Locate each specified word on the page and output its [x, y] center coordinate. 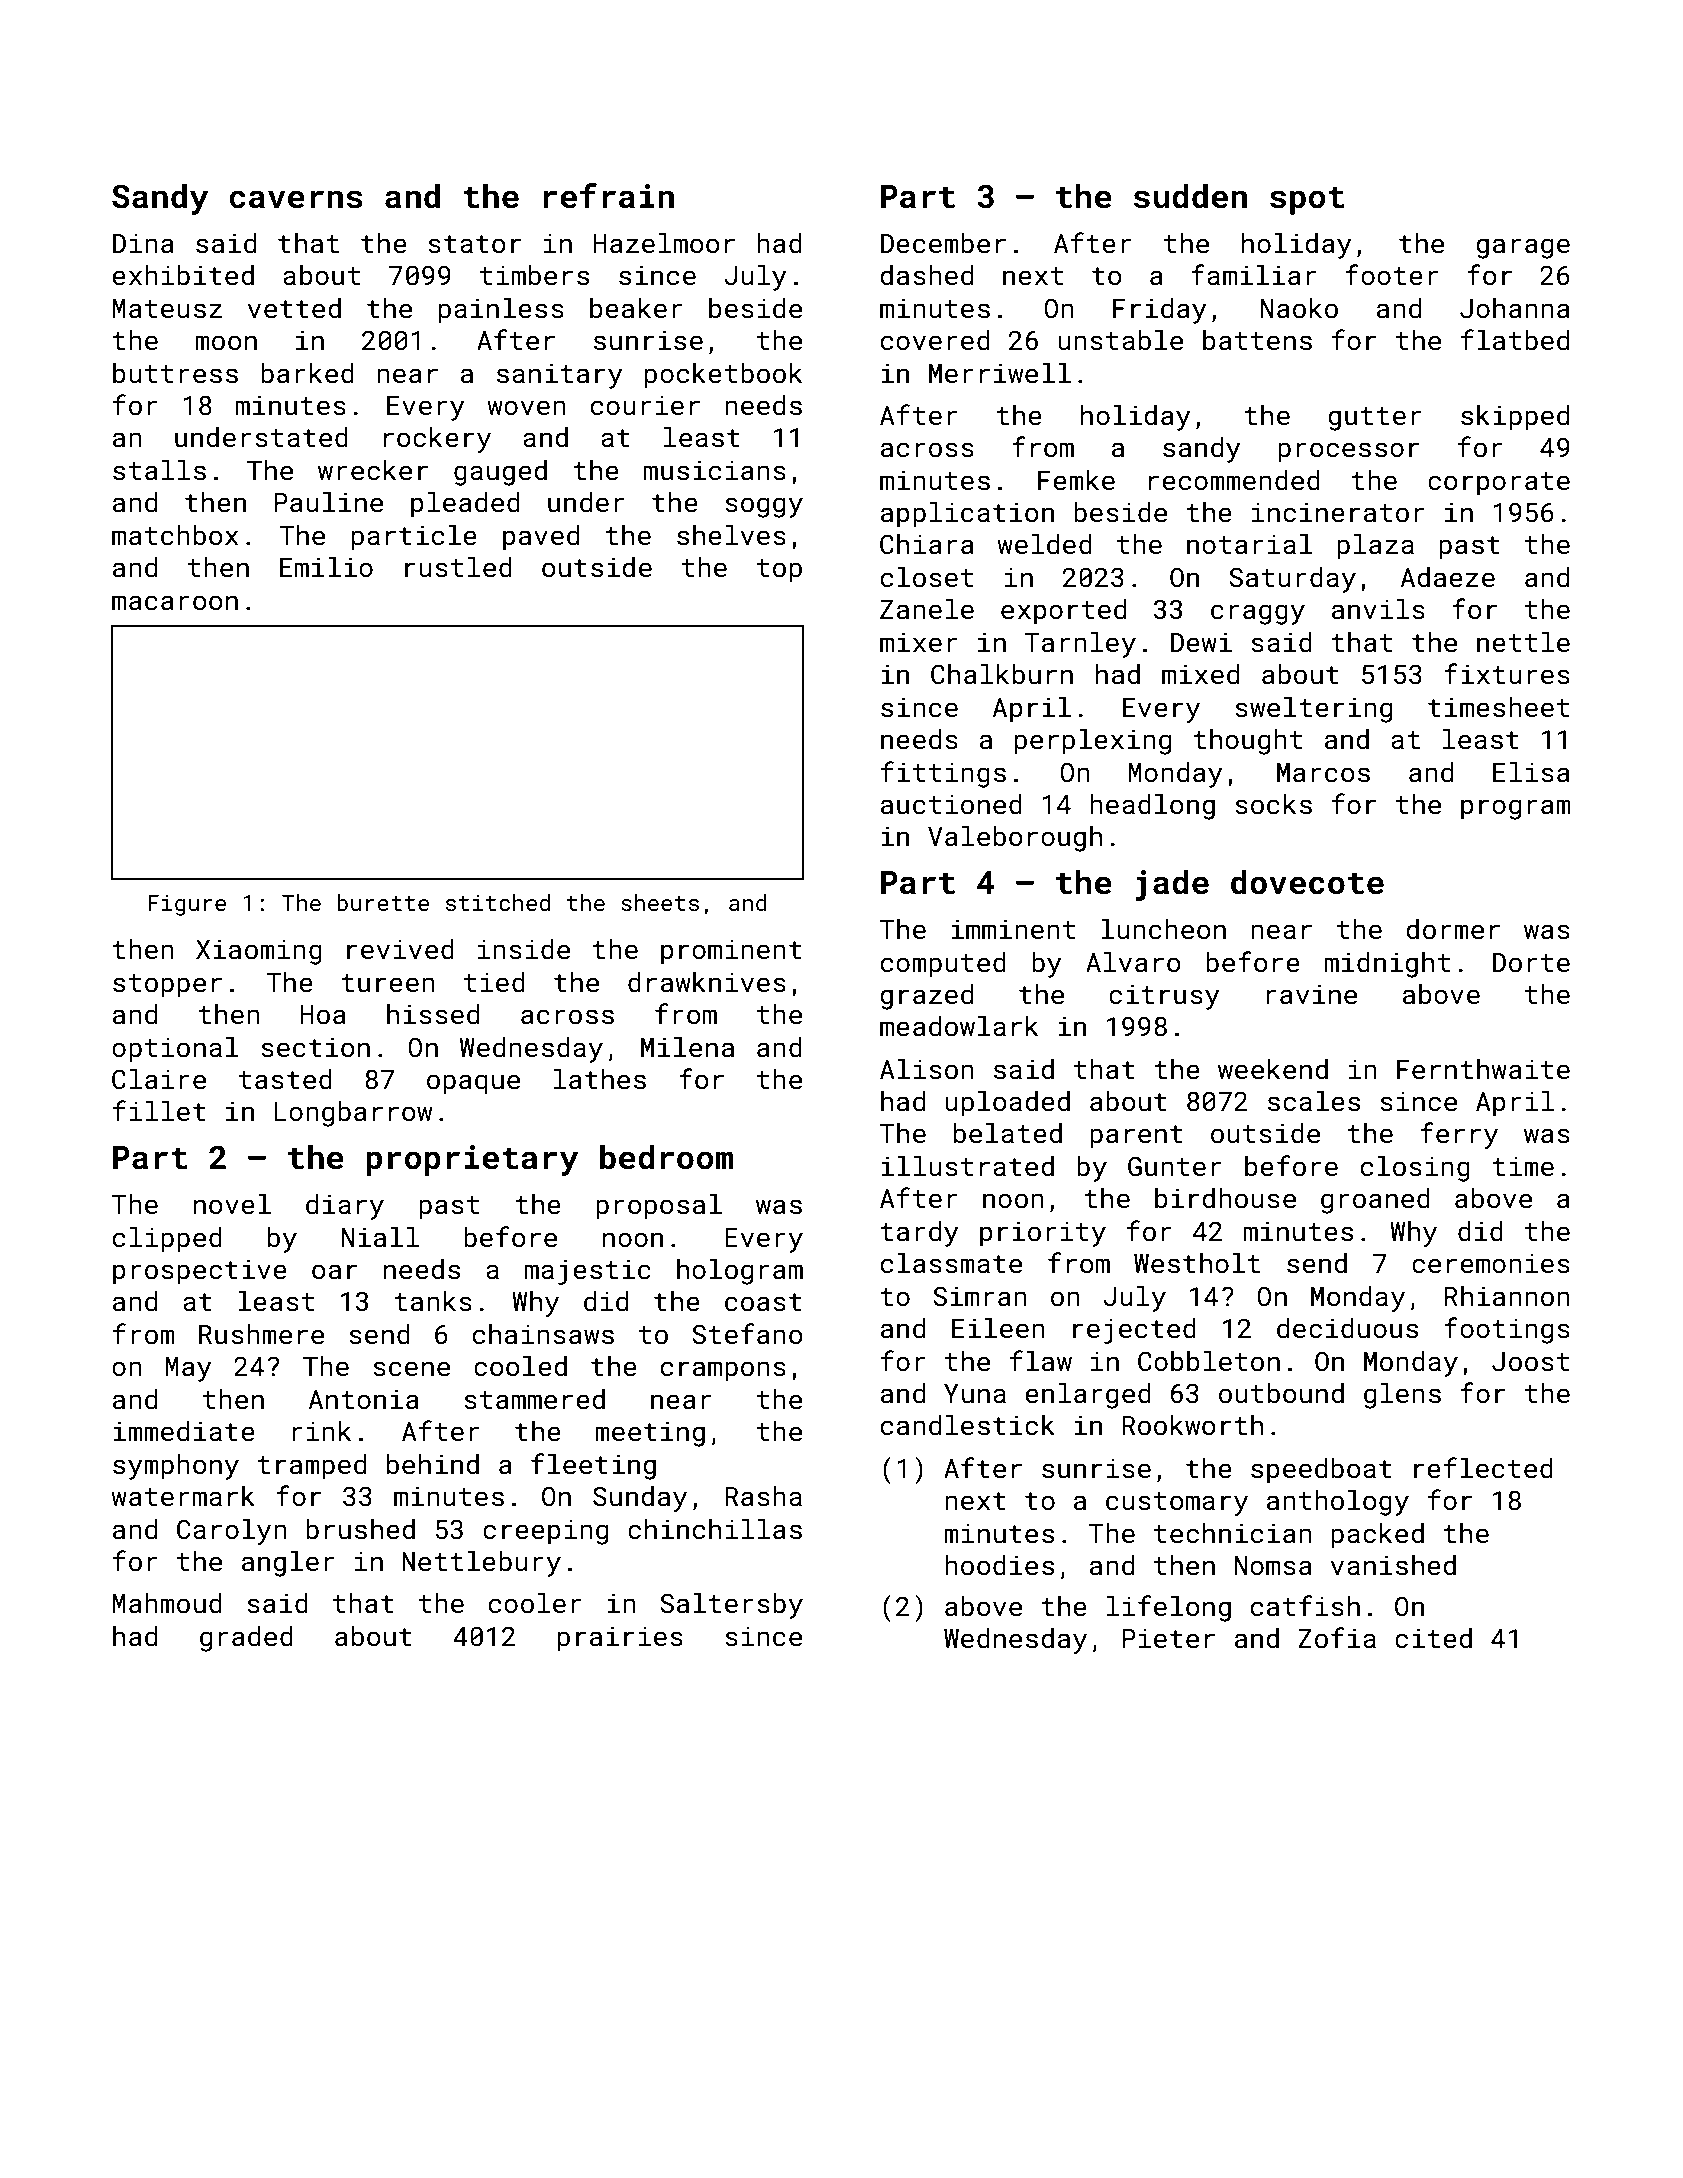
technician [1233, 1533]
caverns [296, 199]
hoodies [999, 1565]
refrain [609, 196]
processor [1348, 452]
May [189, 1369]
